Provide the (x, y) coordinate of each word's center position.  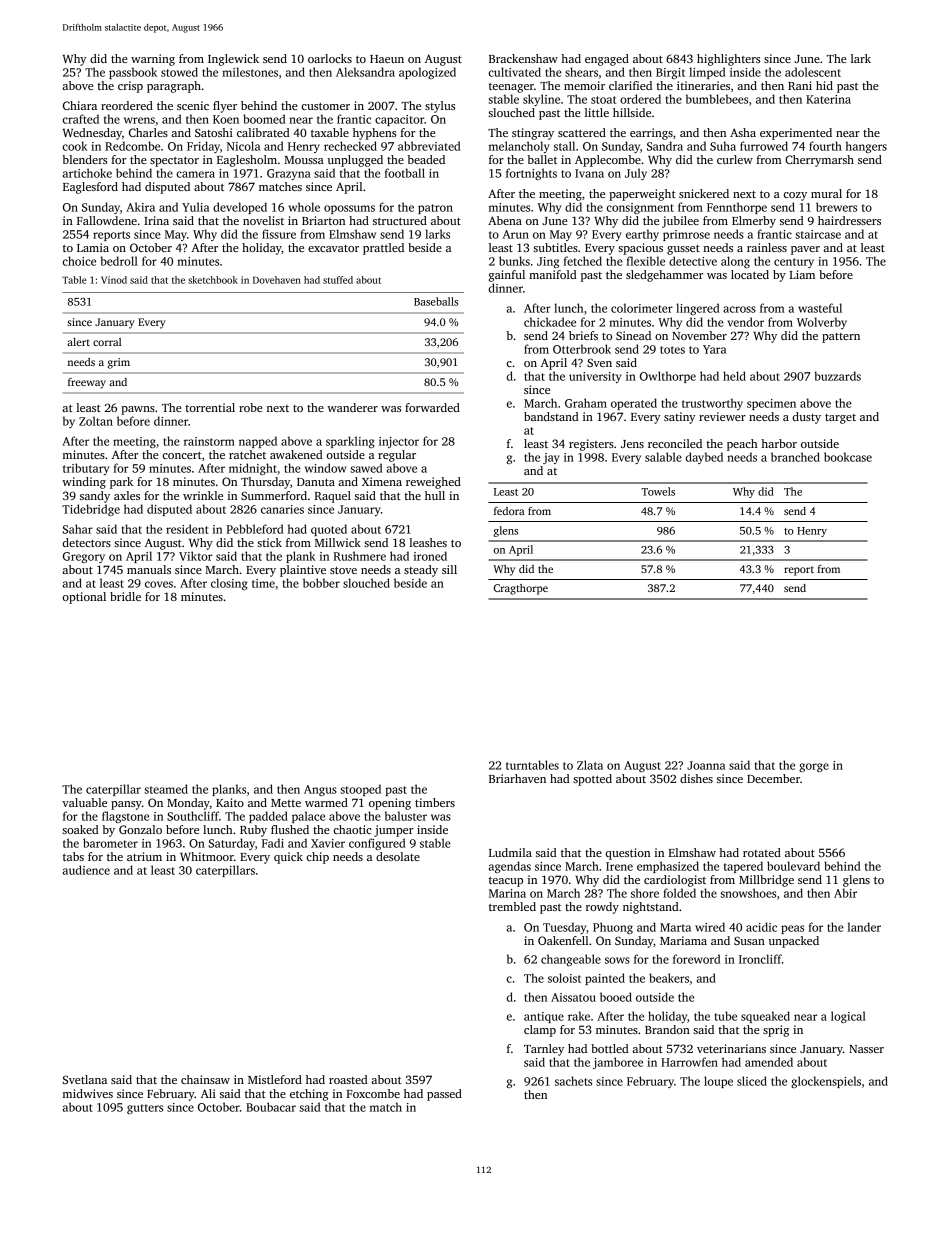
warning (153, 60)
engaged (607, 60)
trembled (512, 906)
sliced (752, 1081)
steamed (166, 789)
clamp (540, 1031)
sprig (776, 1031)
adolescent (813, 72)
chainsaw (205, 1079)
